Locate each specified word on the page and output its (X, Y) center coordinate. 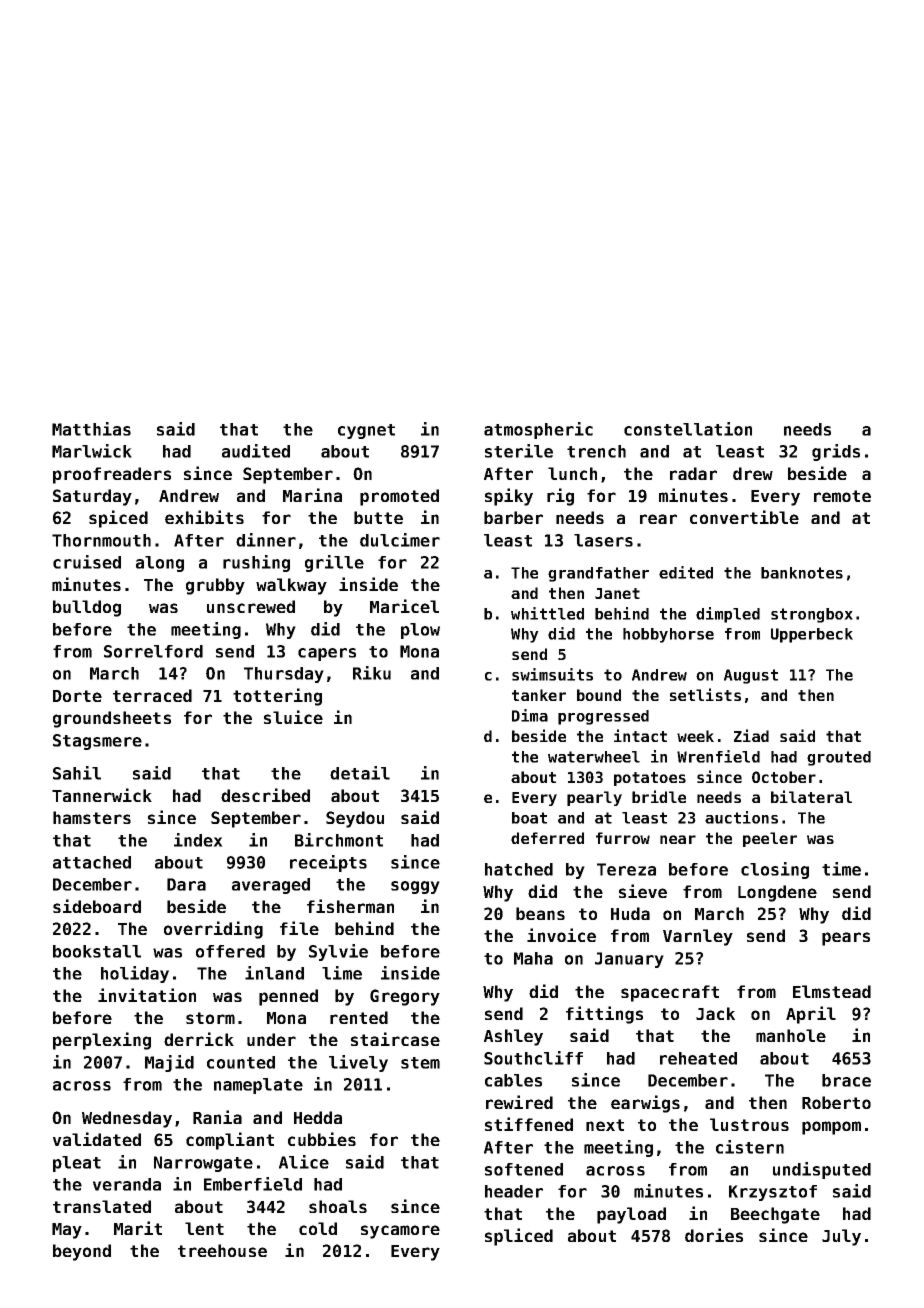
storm (210, 1018)
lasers (603, 540)
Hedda (318, 1117)
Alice (304, 1162)
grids (836, 452)
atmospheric (538, 430)
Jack (715, 1013)
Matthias (91, 429)
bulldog (87, 608)
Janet (617, 593)
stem (420, 1063)
